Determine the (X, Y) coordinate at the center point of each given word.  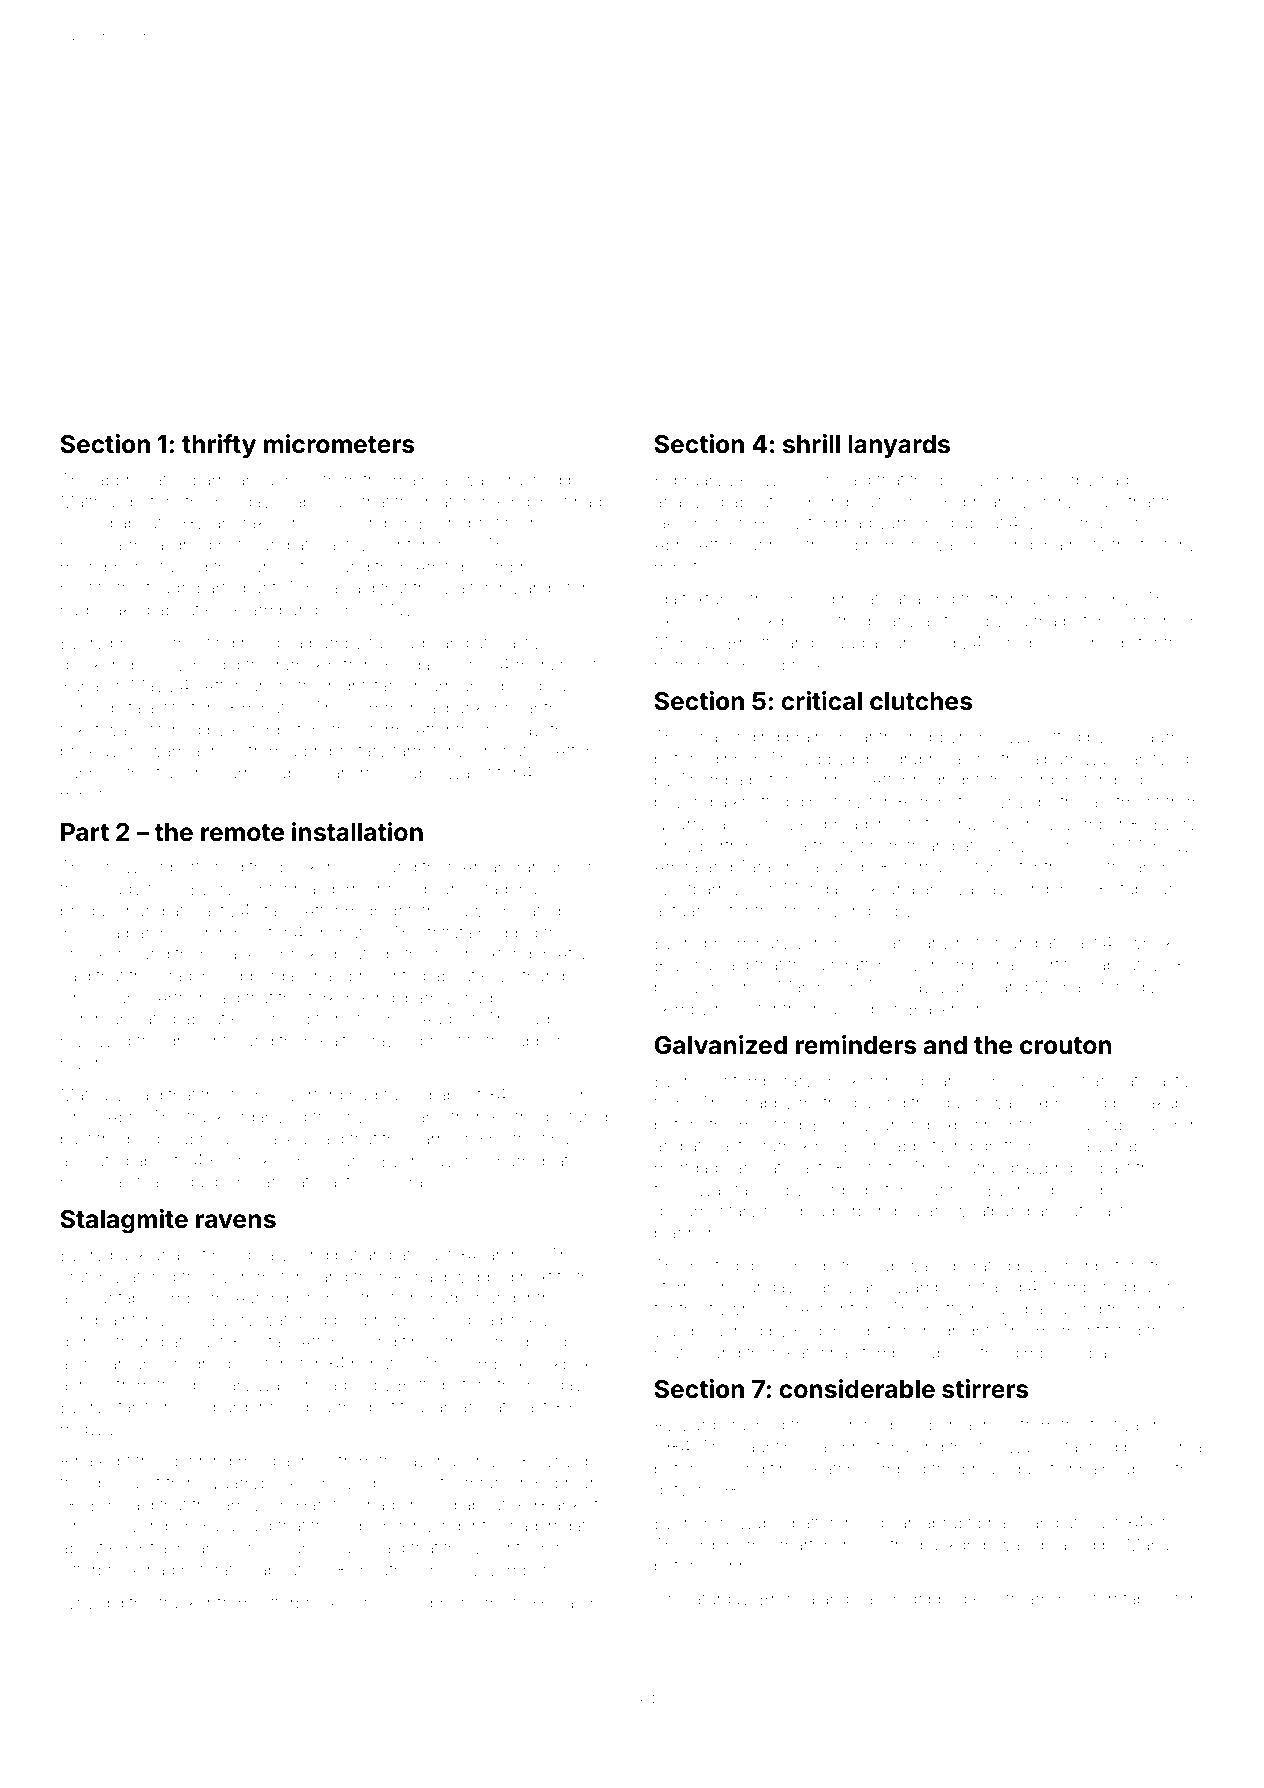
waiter (466, 588)
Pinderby (1060, 481)
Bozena (683, 964)
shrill (811, 444)
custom (265, 1364)
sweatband (987, 1210)
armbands (287, 609)
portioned (207, 868)
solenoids (1095, 642)
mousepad (1012, 1310)
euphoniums (458, 1604)
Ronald (420, 1276)
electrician (1112, 866)
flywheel (741, 1310)
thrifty (219, 446)
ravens (236, 1221)
